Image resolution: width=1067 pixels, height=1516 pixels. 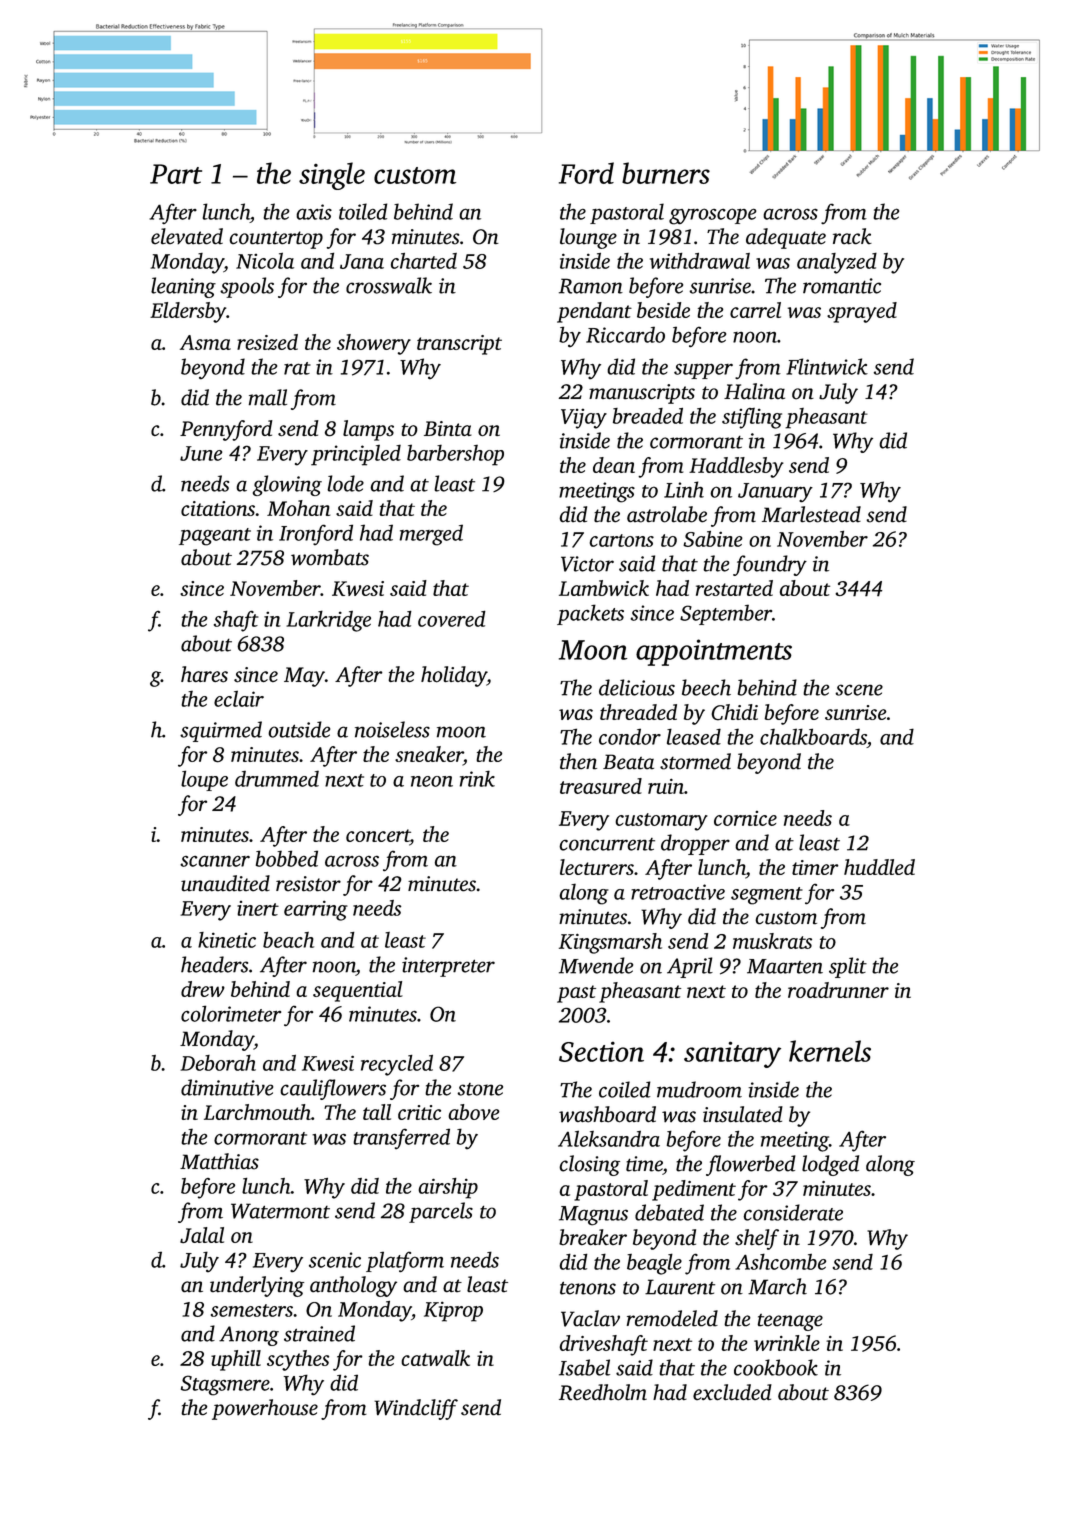 I want to click on cookbook, so click(x=776, y=1367).
